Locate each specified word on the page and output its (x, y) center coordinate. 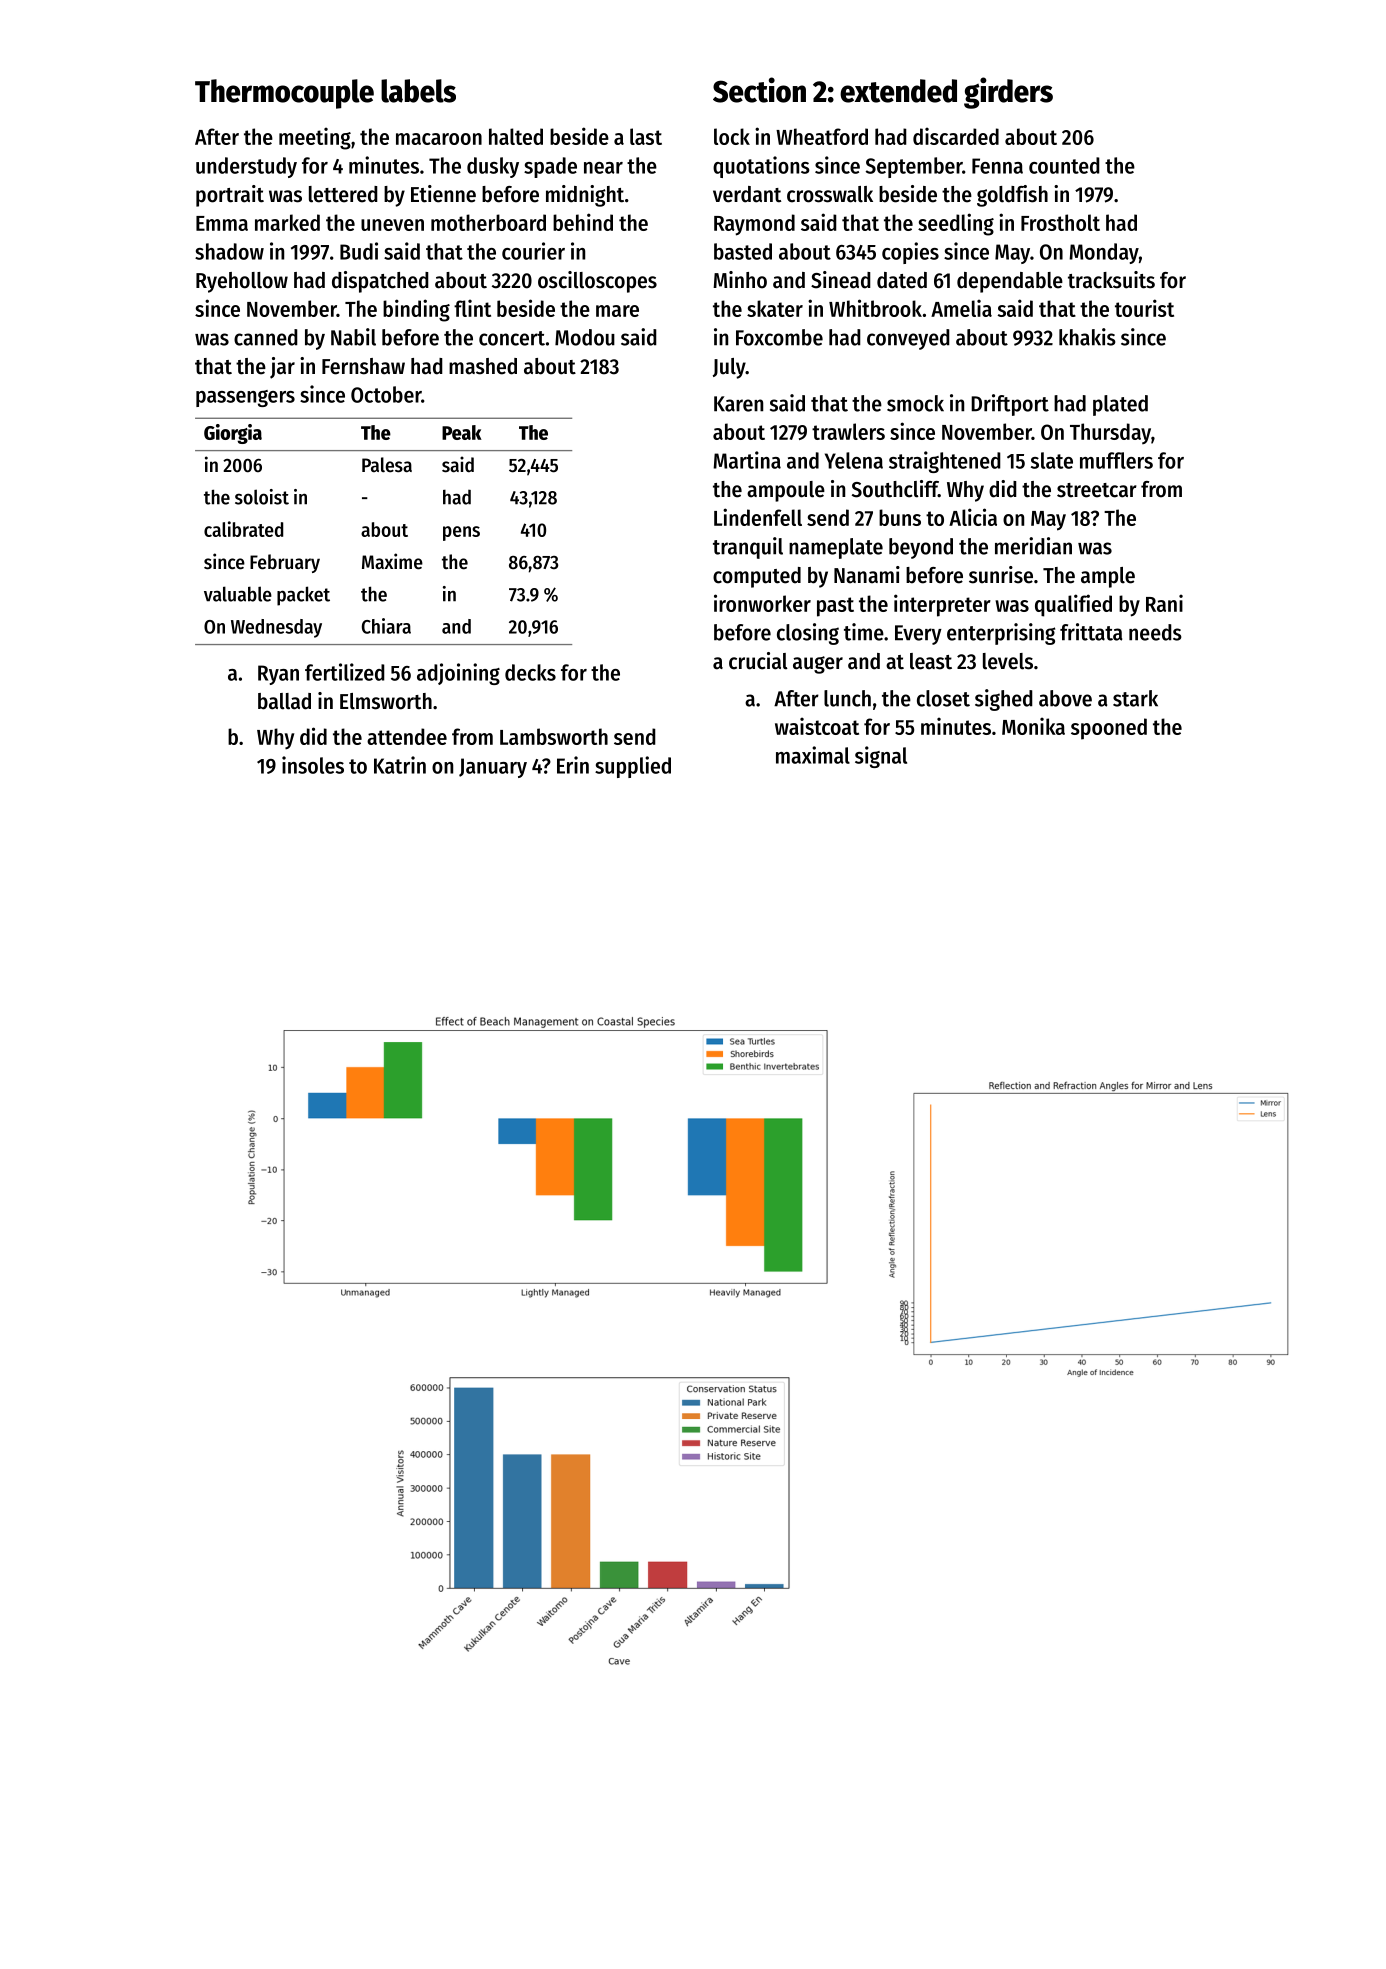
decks (530, 672)
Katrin (400, 765)
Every (918, 635)
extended (898, 91)
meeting (315, 138)
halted (516, 136)
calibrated (243, 529)
